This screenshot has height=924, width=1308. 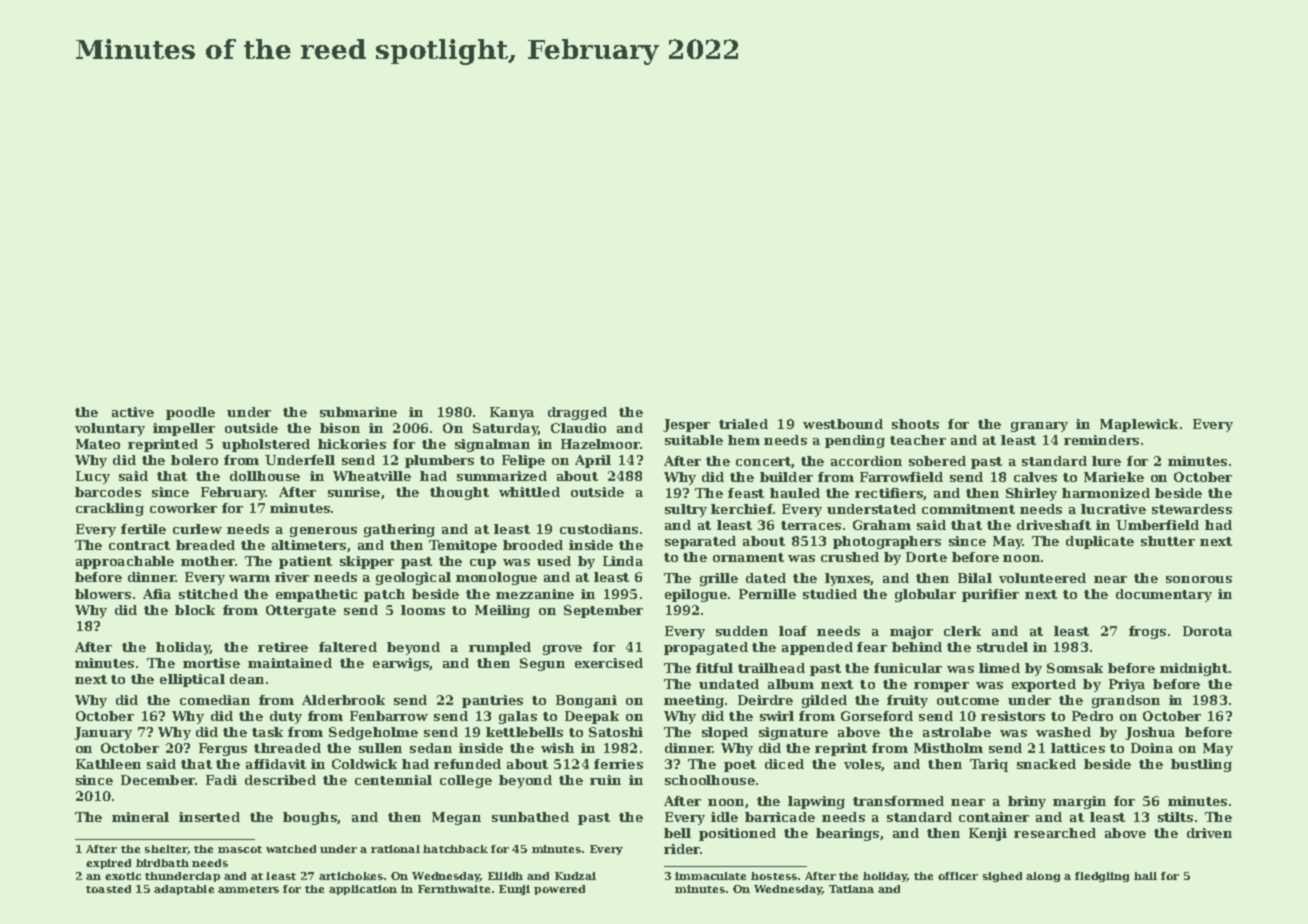 What do you see at coordinates (439, 461) in the screenshot?
I see `plumbers` at bounding box center [439, 461].
